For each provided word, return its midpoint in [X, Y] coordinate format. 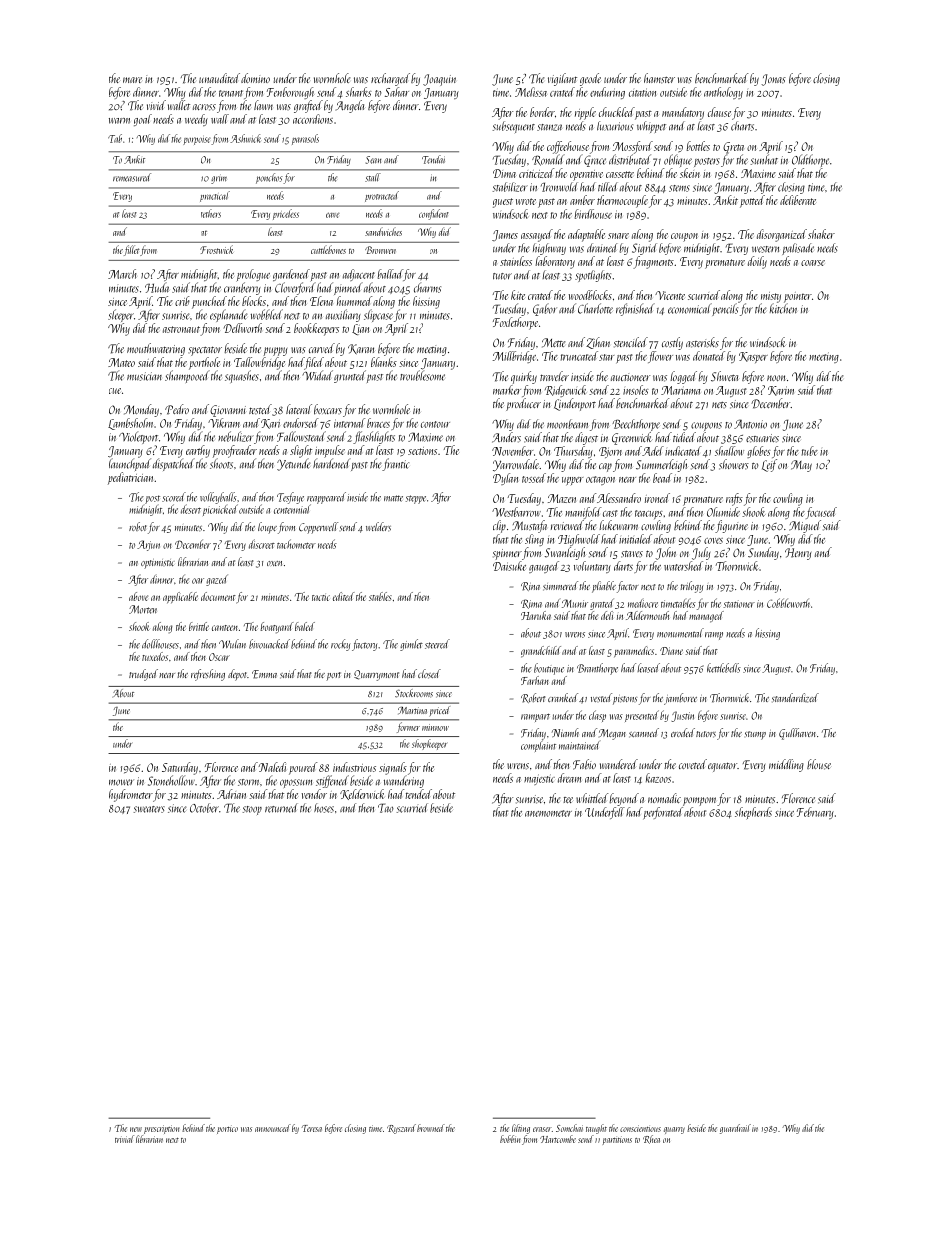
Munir [575, 603]
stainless [516, 261]
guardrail [735, 1129]
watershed [683, 566]
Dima [504, 173]
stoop [252, 810]
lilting [521, 1129]
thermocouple [622, 201]
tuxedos [155, 656]
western [765, 249]
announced [273, 1128]
